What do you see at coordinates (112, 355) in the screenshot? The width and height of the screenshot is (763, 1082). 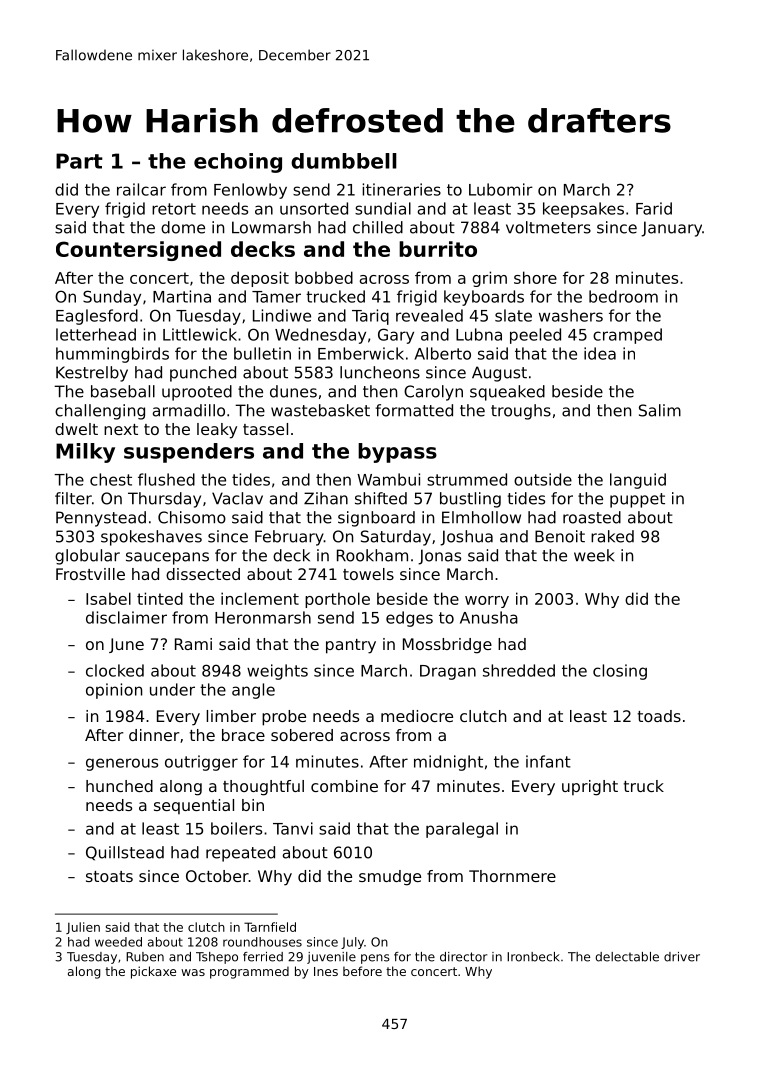 I see `hummingbirds` at bounding box center [112, 355].
